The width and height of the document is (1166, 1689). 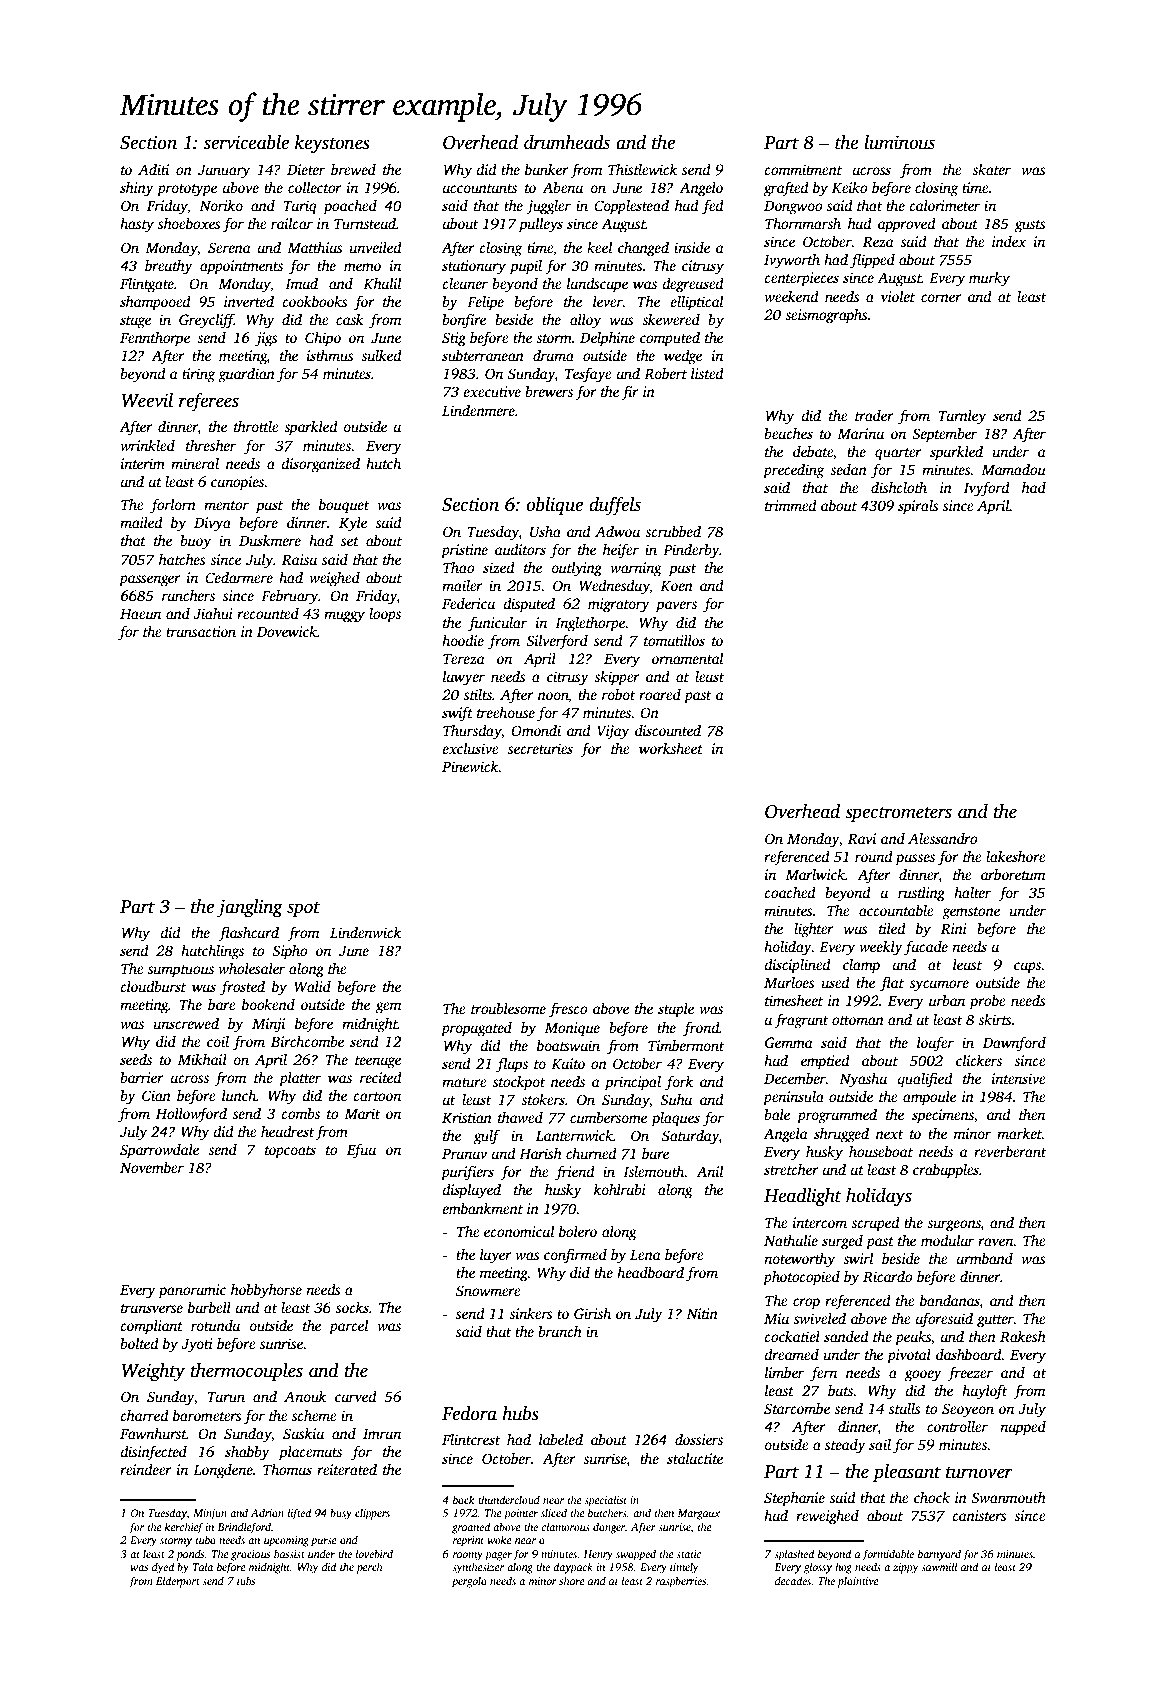 What do you see at coordinates (267, 1512) in the document?
I see `Adrian` at bounding box center [267, 1512].
